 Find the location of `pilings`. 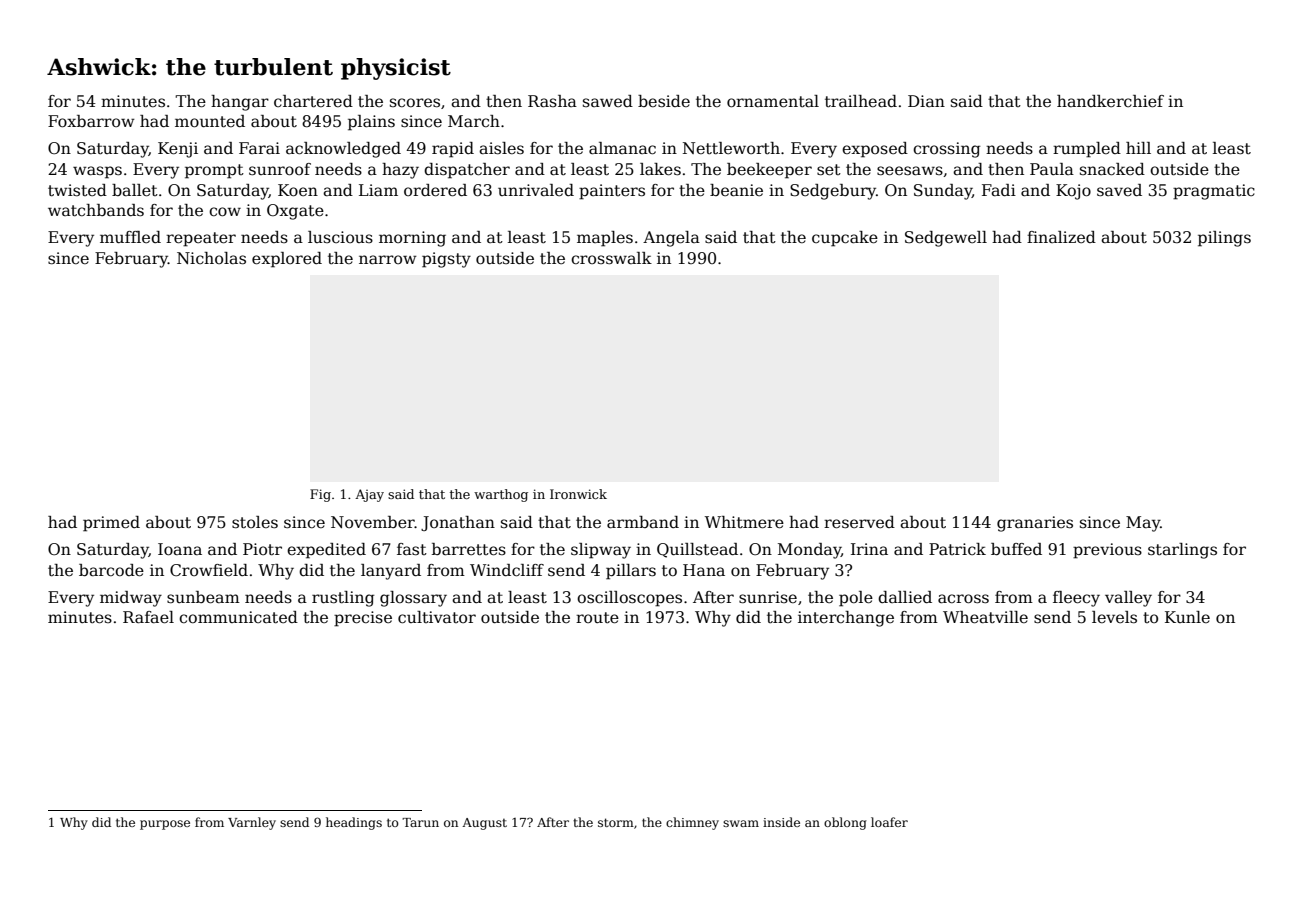

pilings is located at coordinates (1224, 239).
